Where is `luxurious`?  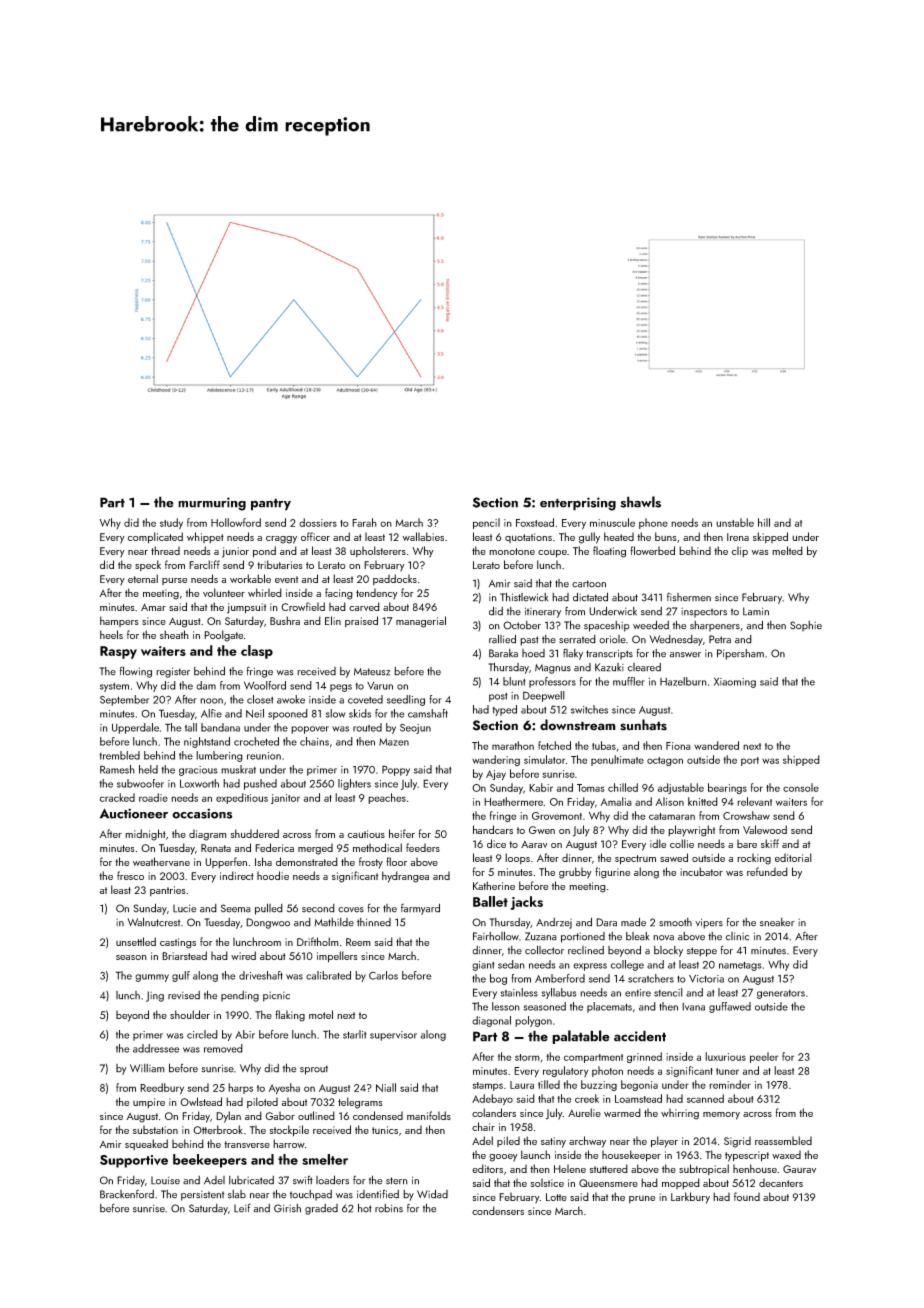 luxurious is located at coordinates (725, 1056).
